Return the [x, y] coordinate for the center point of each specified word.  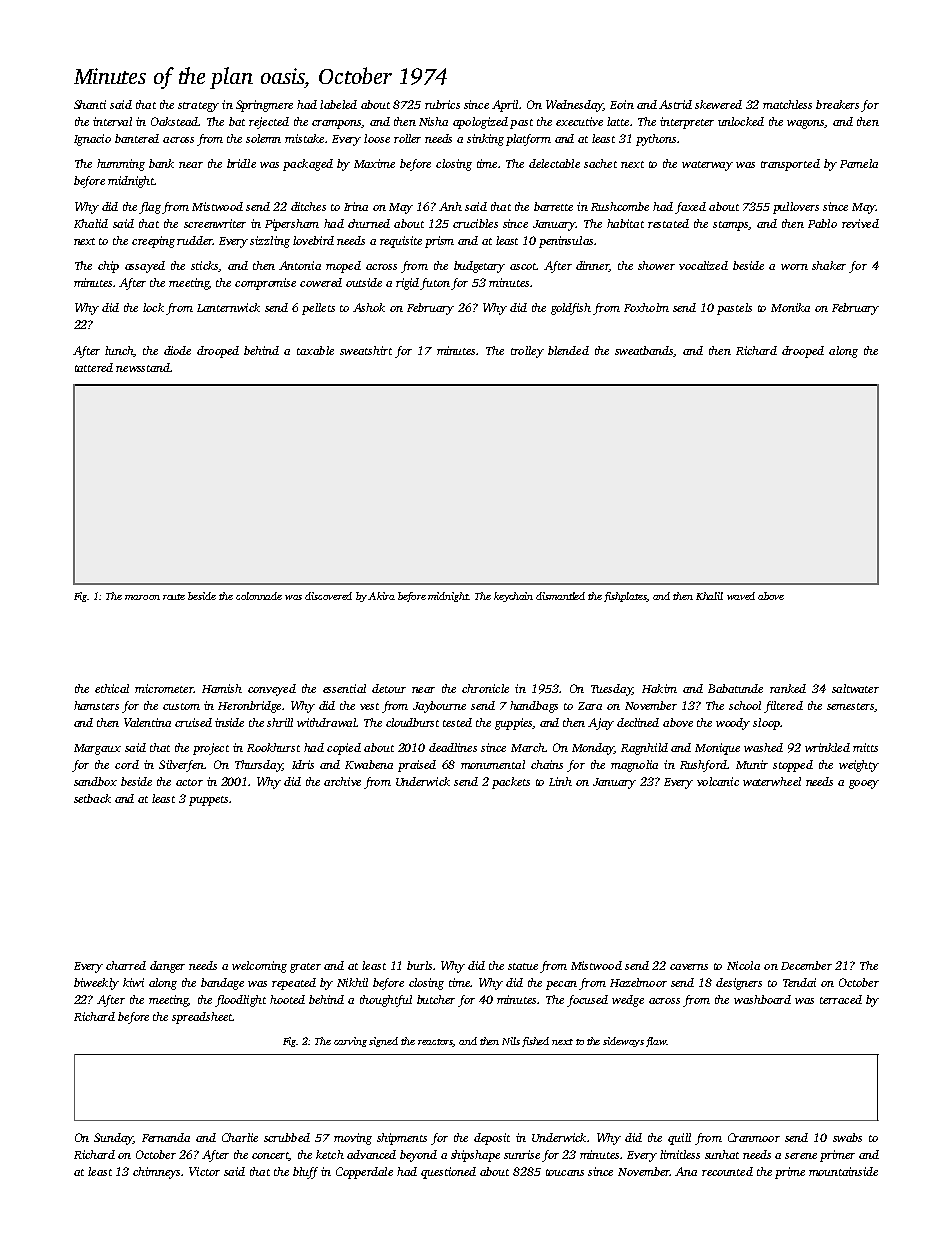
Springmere [264, 106]
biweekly [96, 984]
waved [741, 596]
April [505, 106]
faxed [690, 208]
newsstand [143, 367]
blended [568, 350]
